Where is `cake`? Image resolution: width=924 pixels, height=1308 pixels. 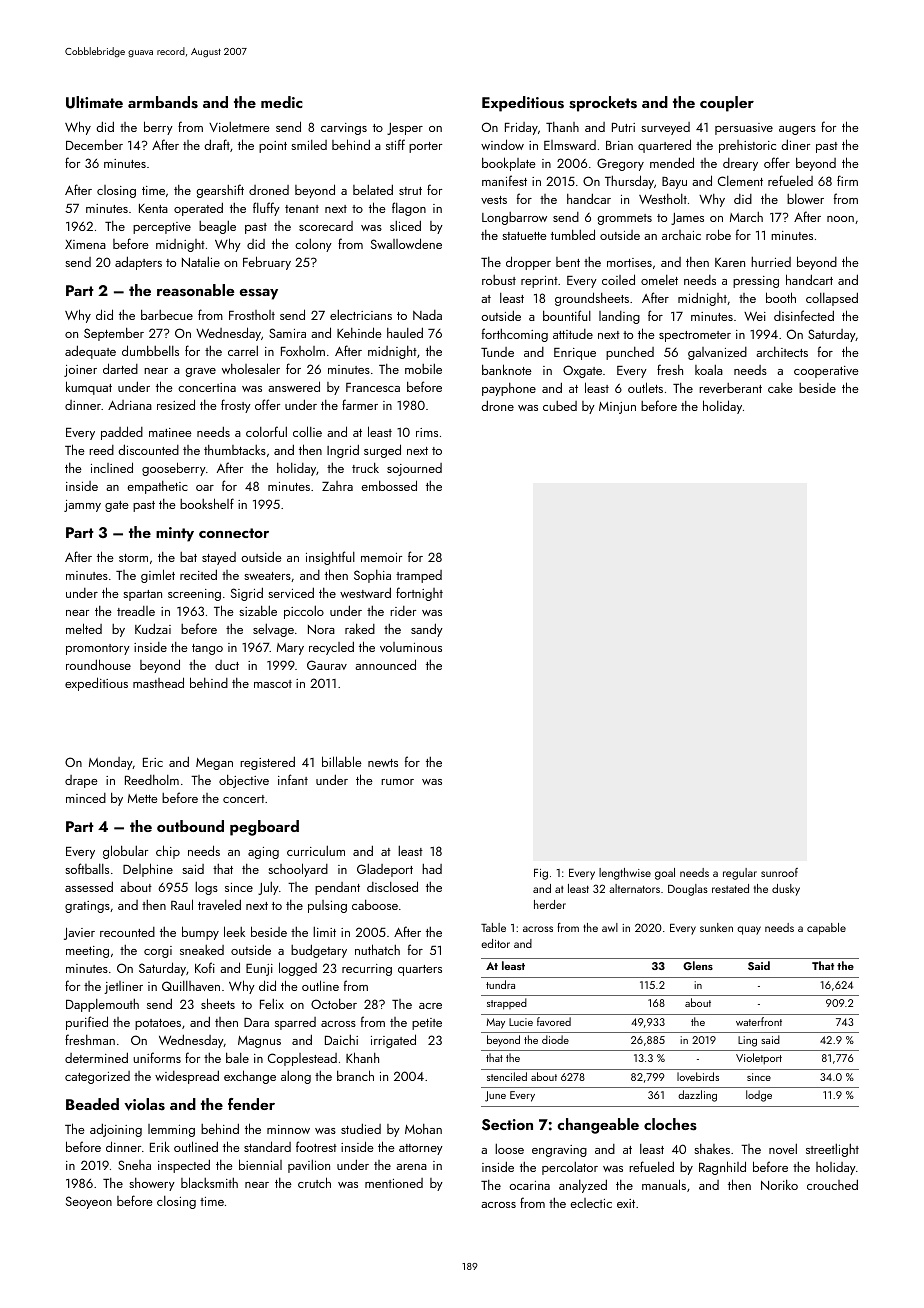
cake is located at coordinates (780, 388).
